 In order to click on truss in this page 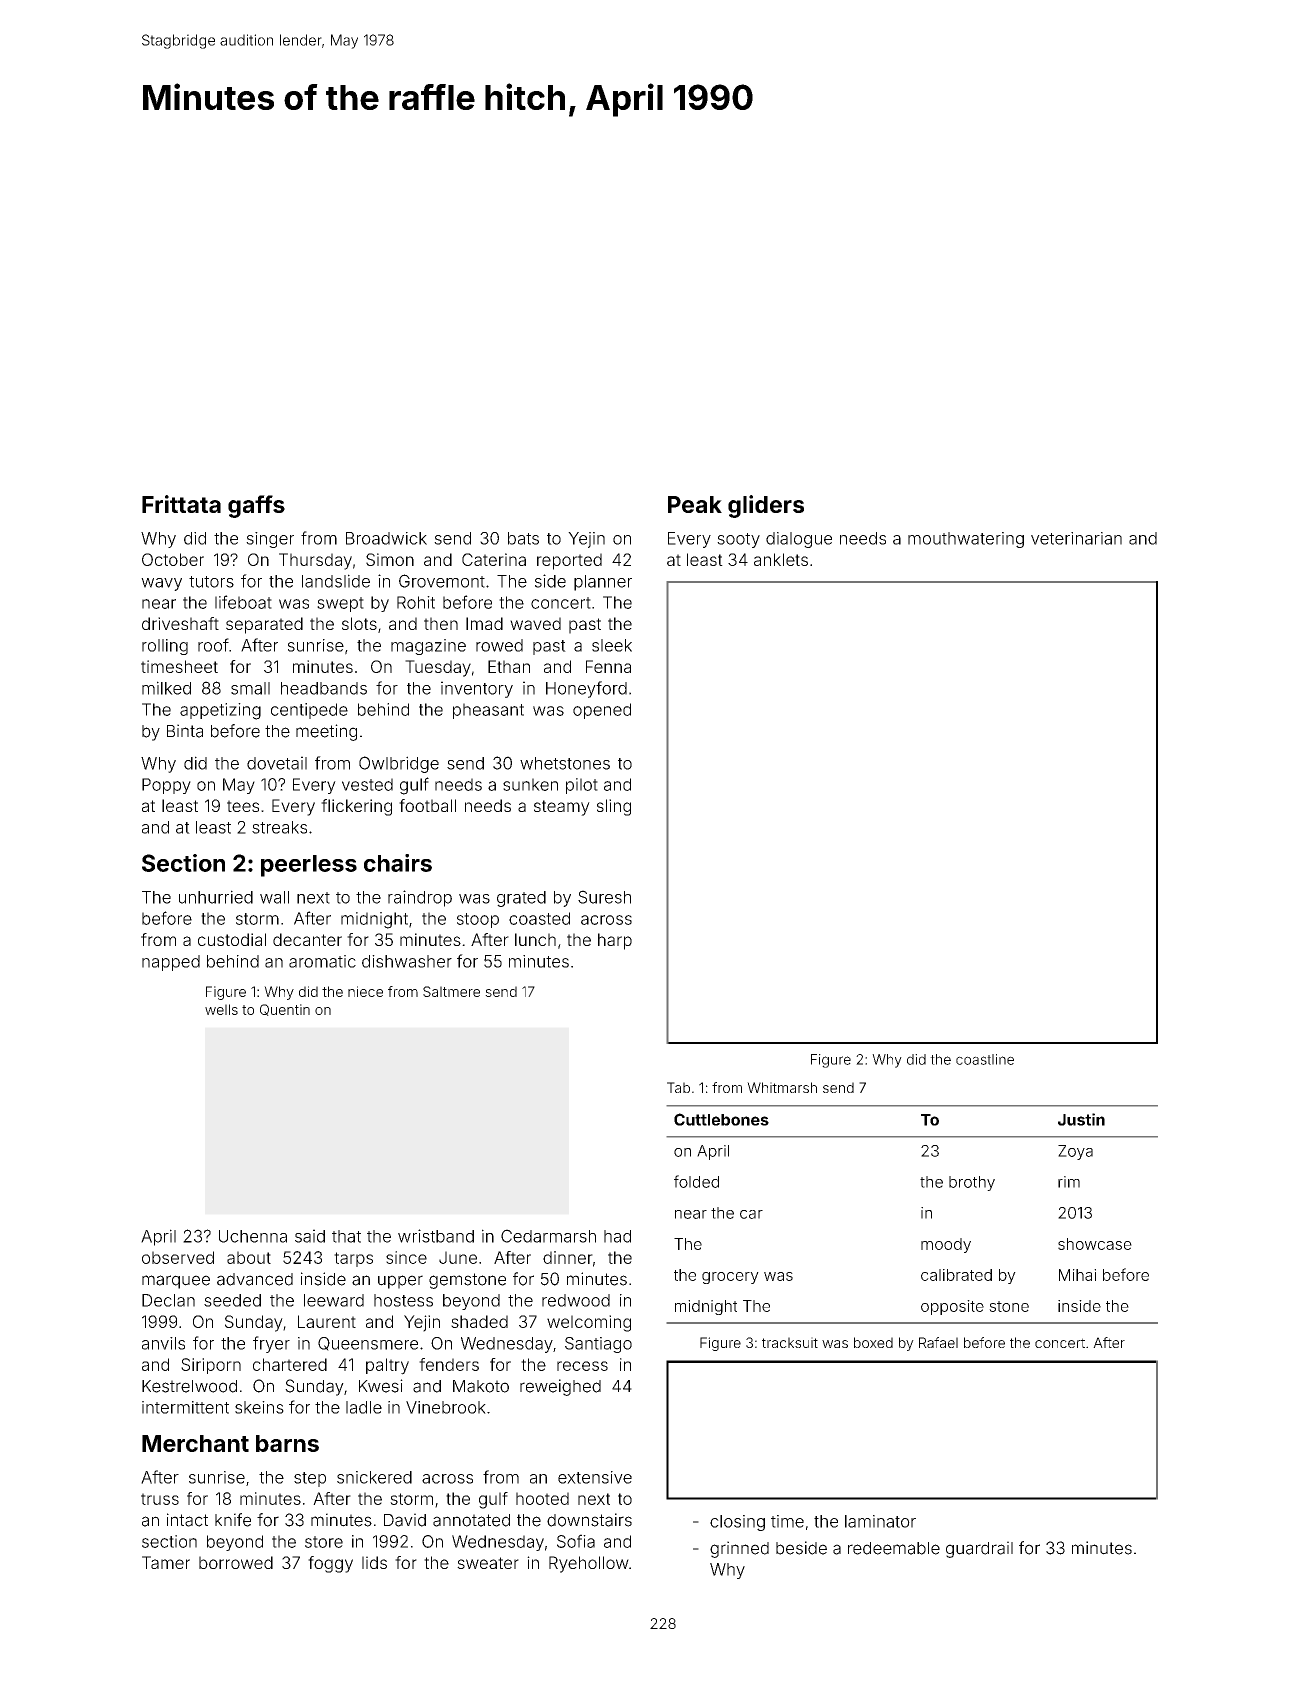, I will do `click(160, 1499)`.
